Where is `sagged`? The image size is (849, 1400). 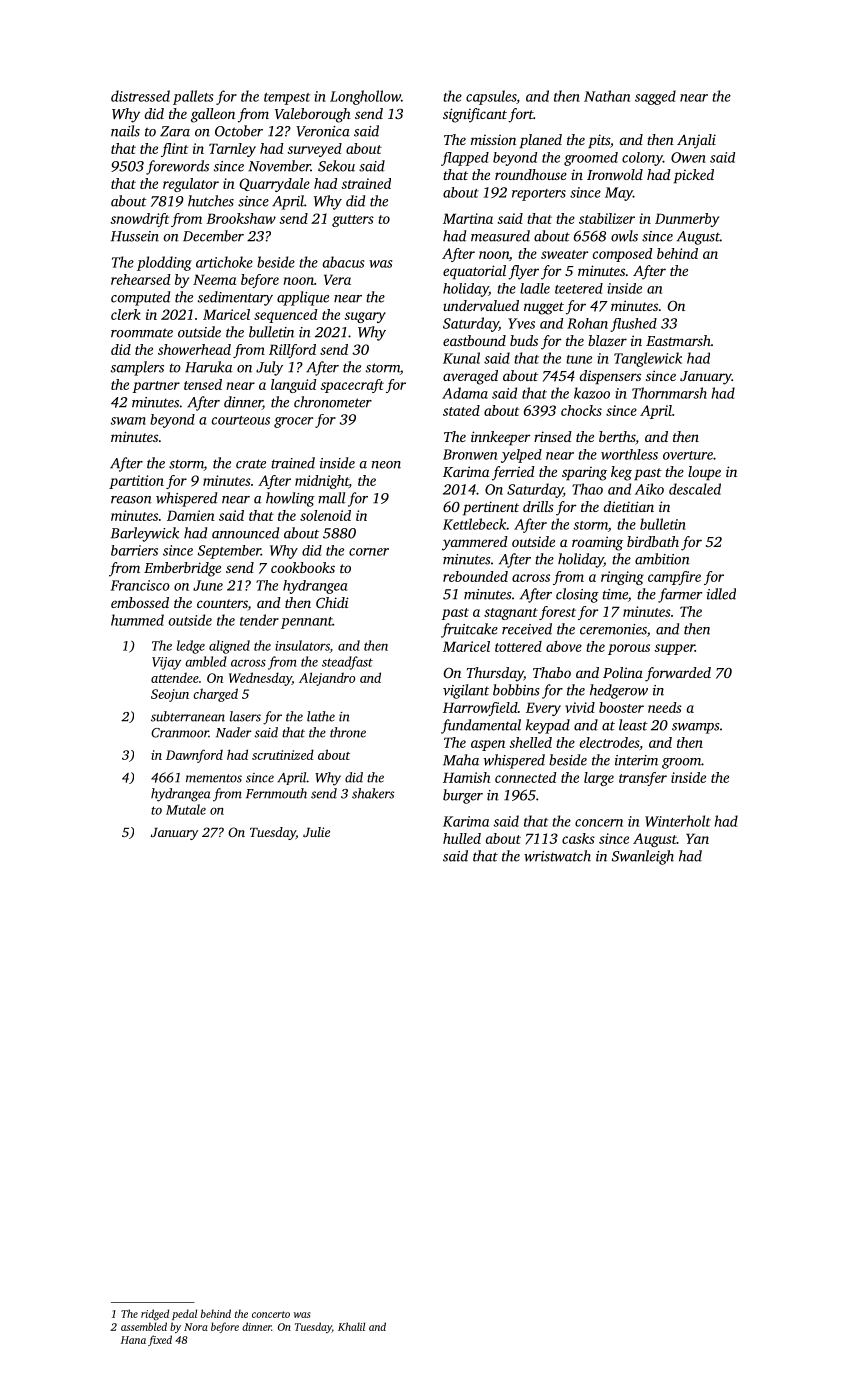 sagged is located at coordinates (655, 97).
